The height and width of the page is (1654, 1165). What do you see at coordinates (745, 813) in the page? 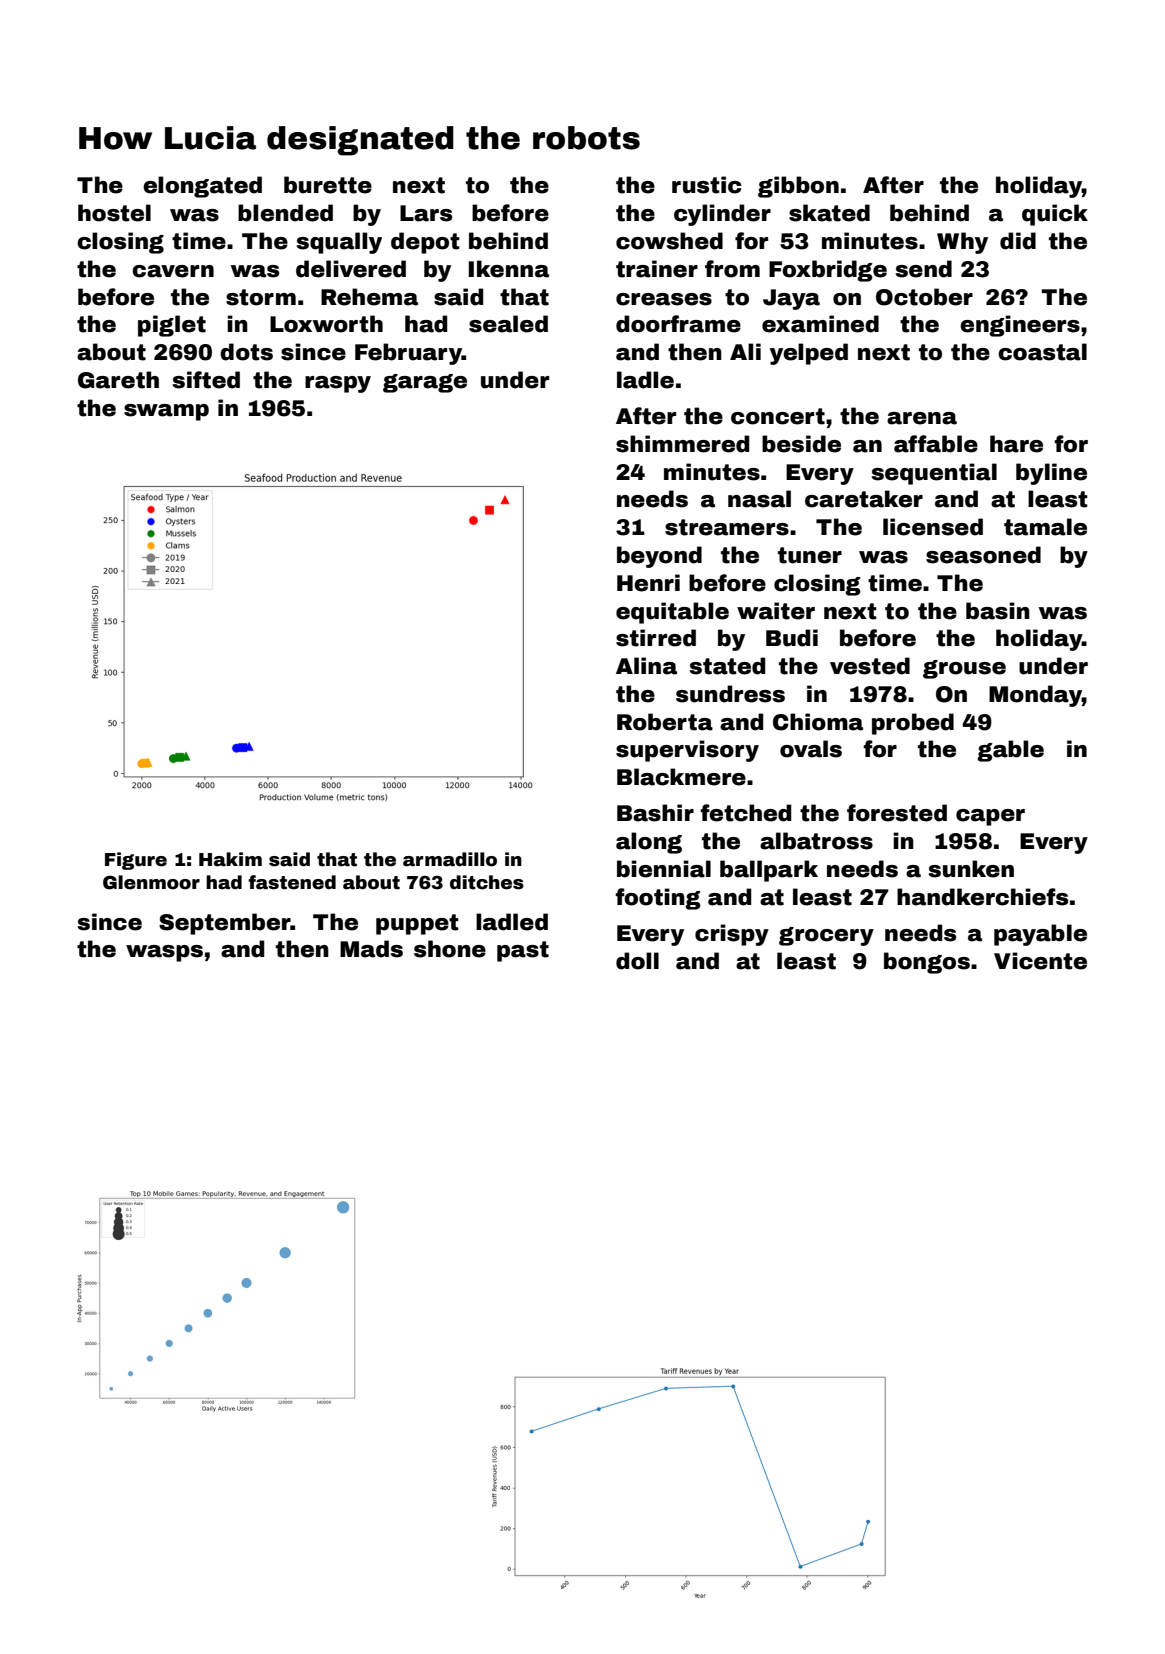
I see `fetched` at bounding box center [745, 813].
